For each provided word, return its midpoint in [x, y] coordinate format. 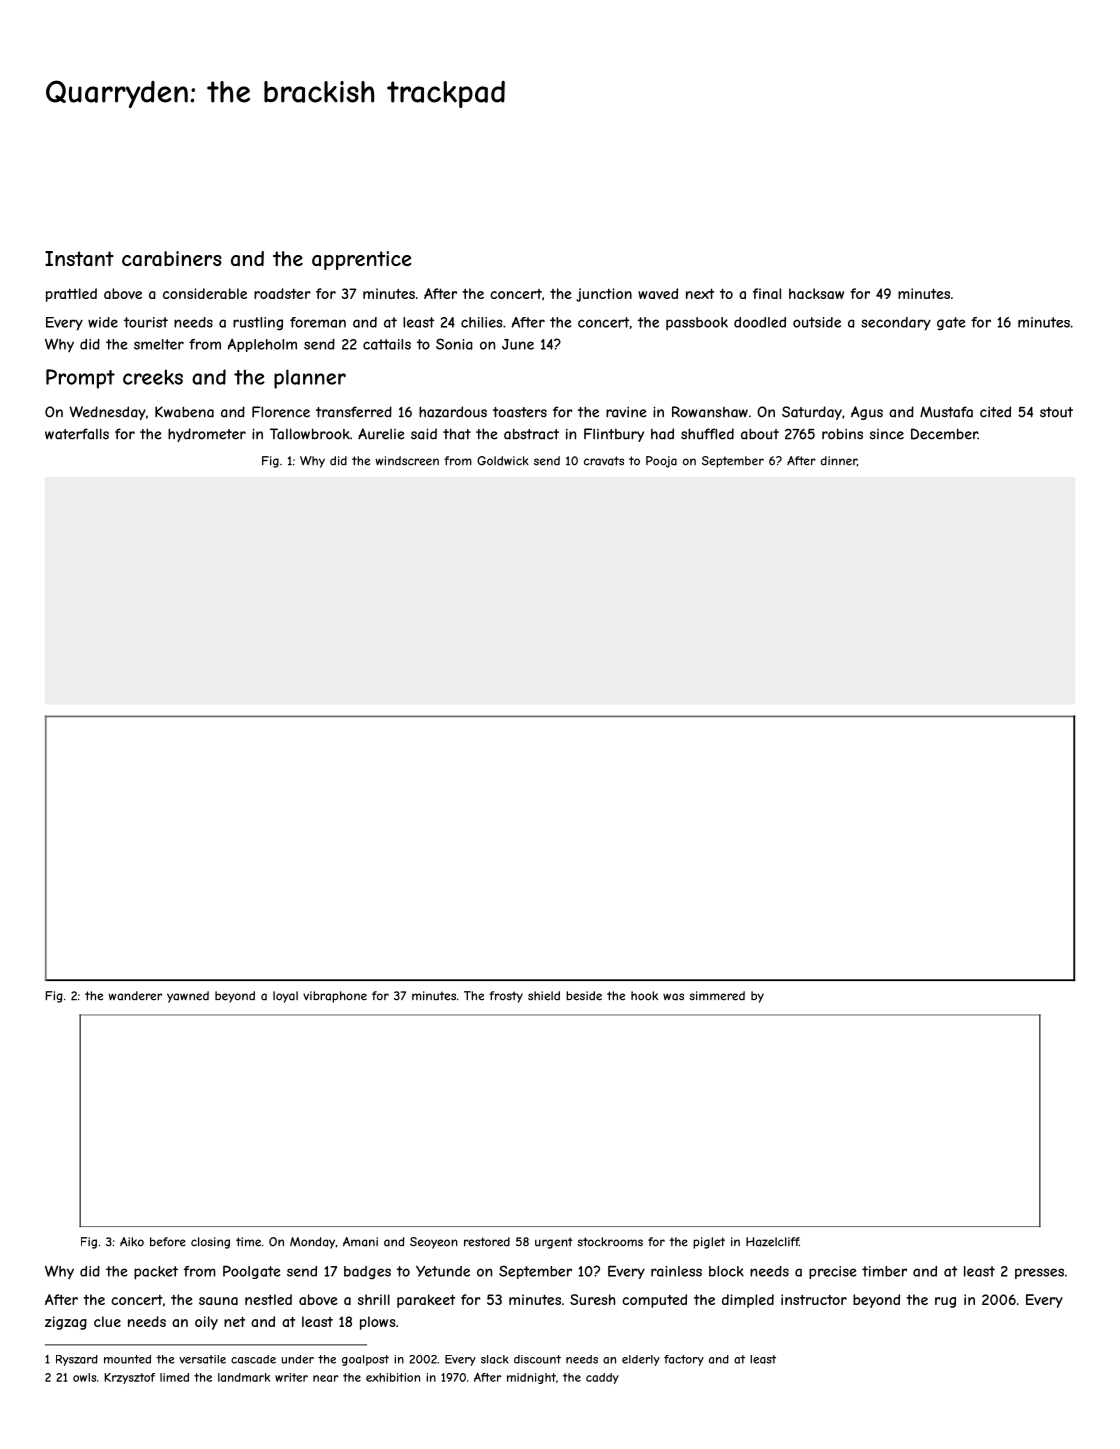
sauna [218, 1301]
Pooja [661, 462]
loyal [285, 997]
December [944, 434]
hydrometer [207, 435]
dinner [839, 461]
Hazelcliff [772, 1242]
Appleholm [262, 345]
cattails [387, 344]
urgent [554, 1243]
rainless [676, 1271]
